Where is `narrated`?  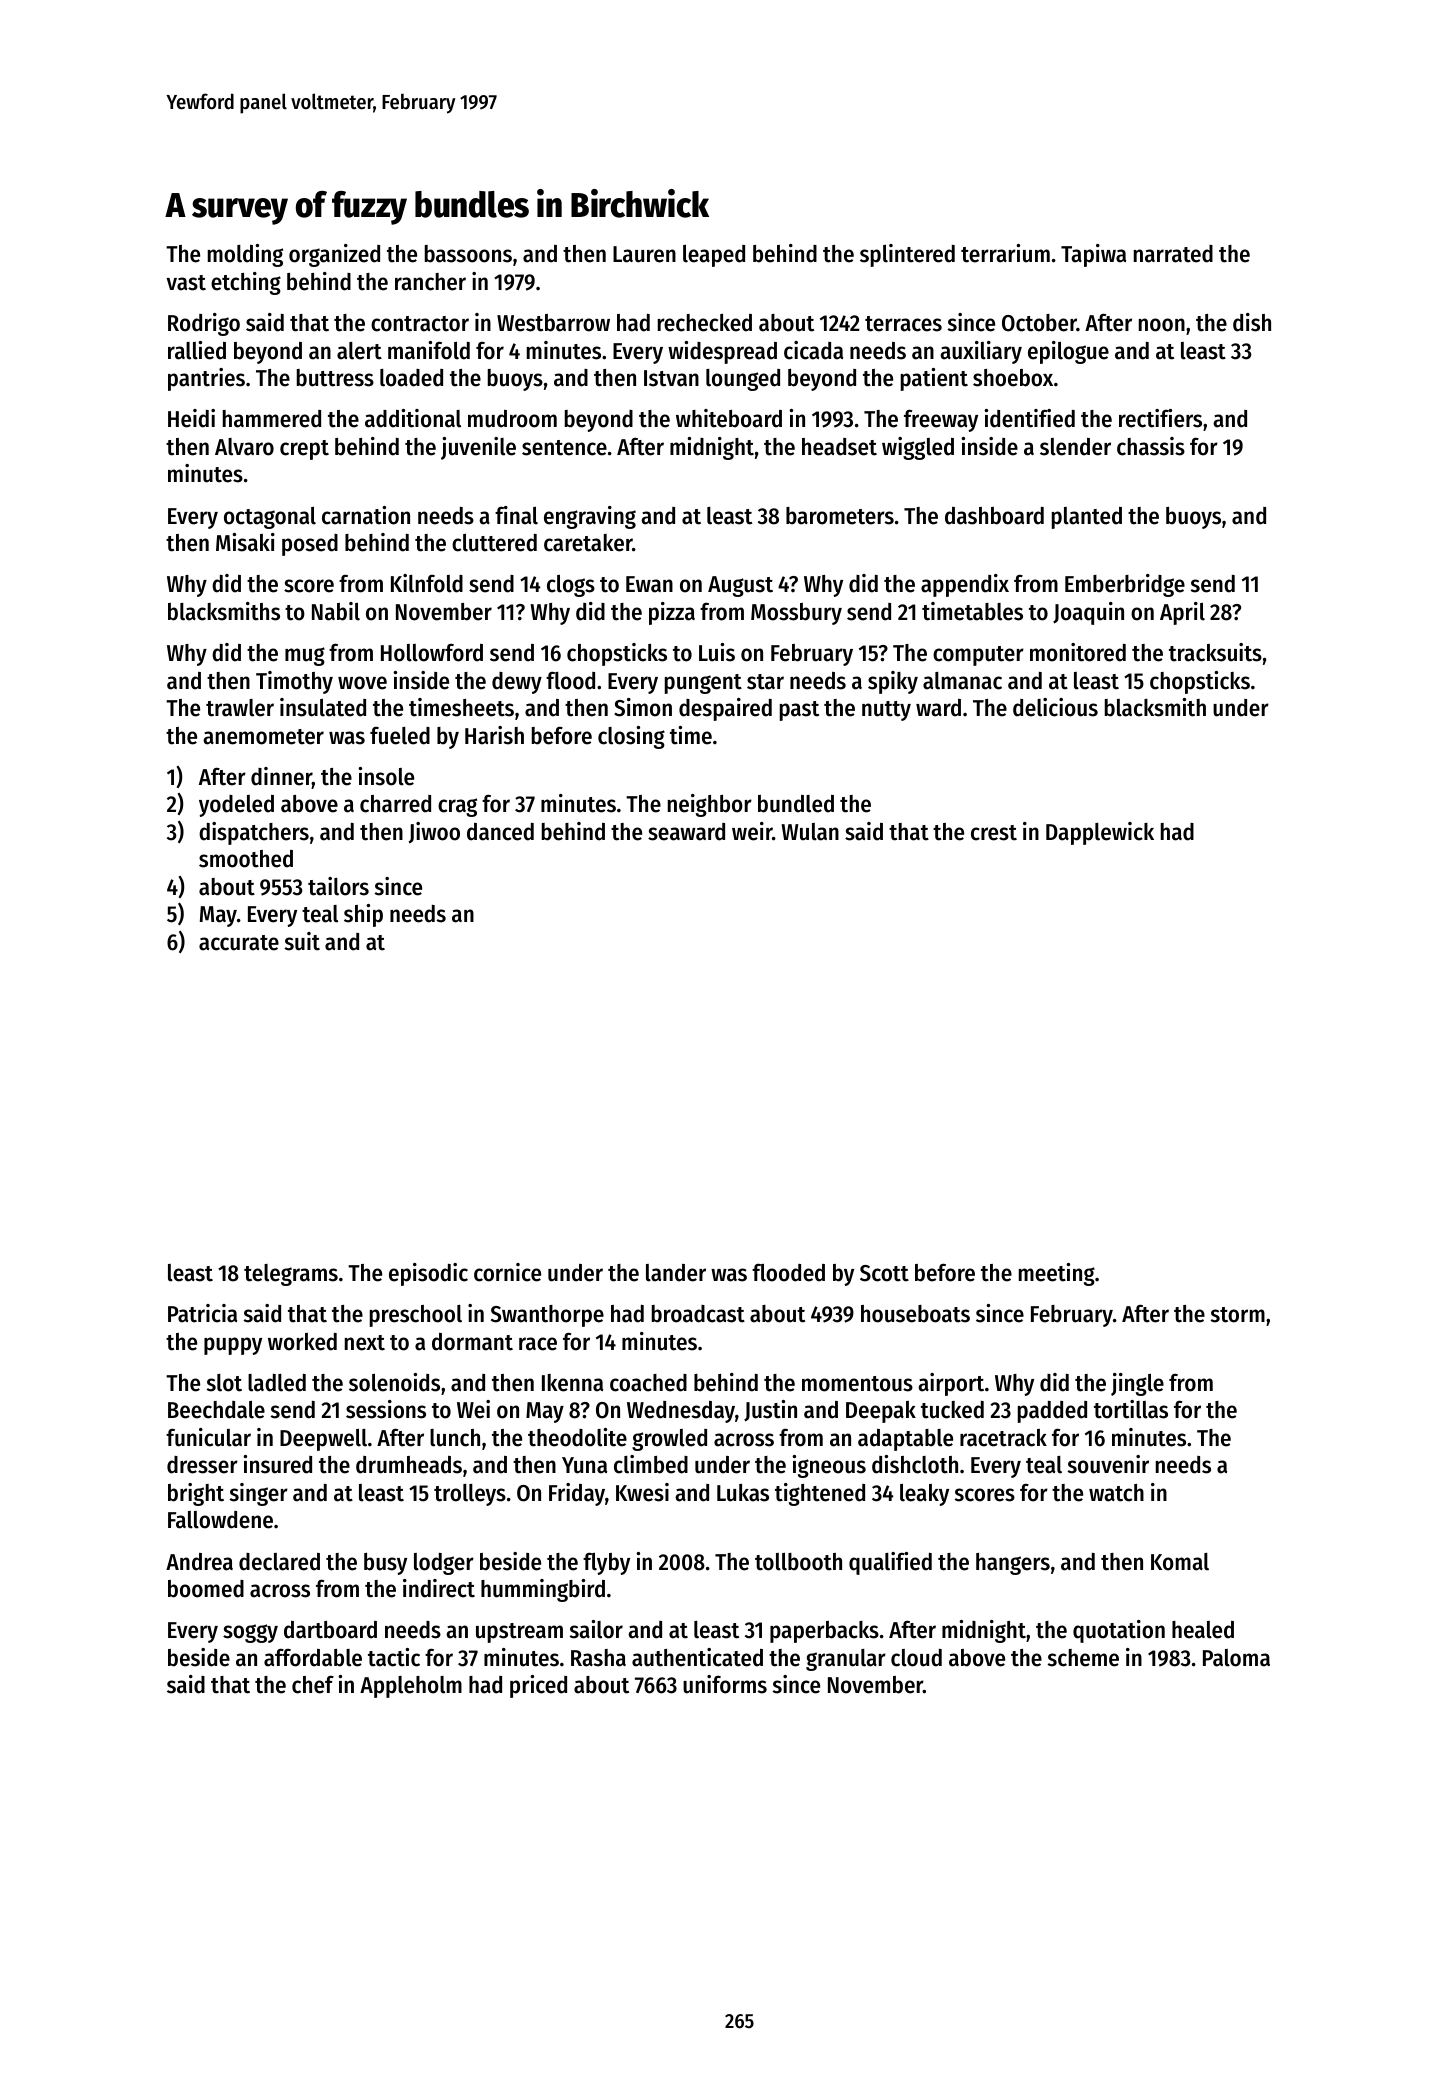 narrated is located at coordinates (1173, 254).
